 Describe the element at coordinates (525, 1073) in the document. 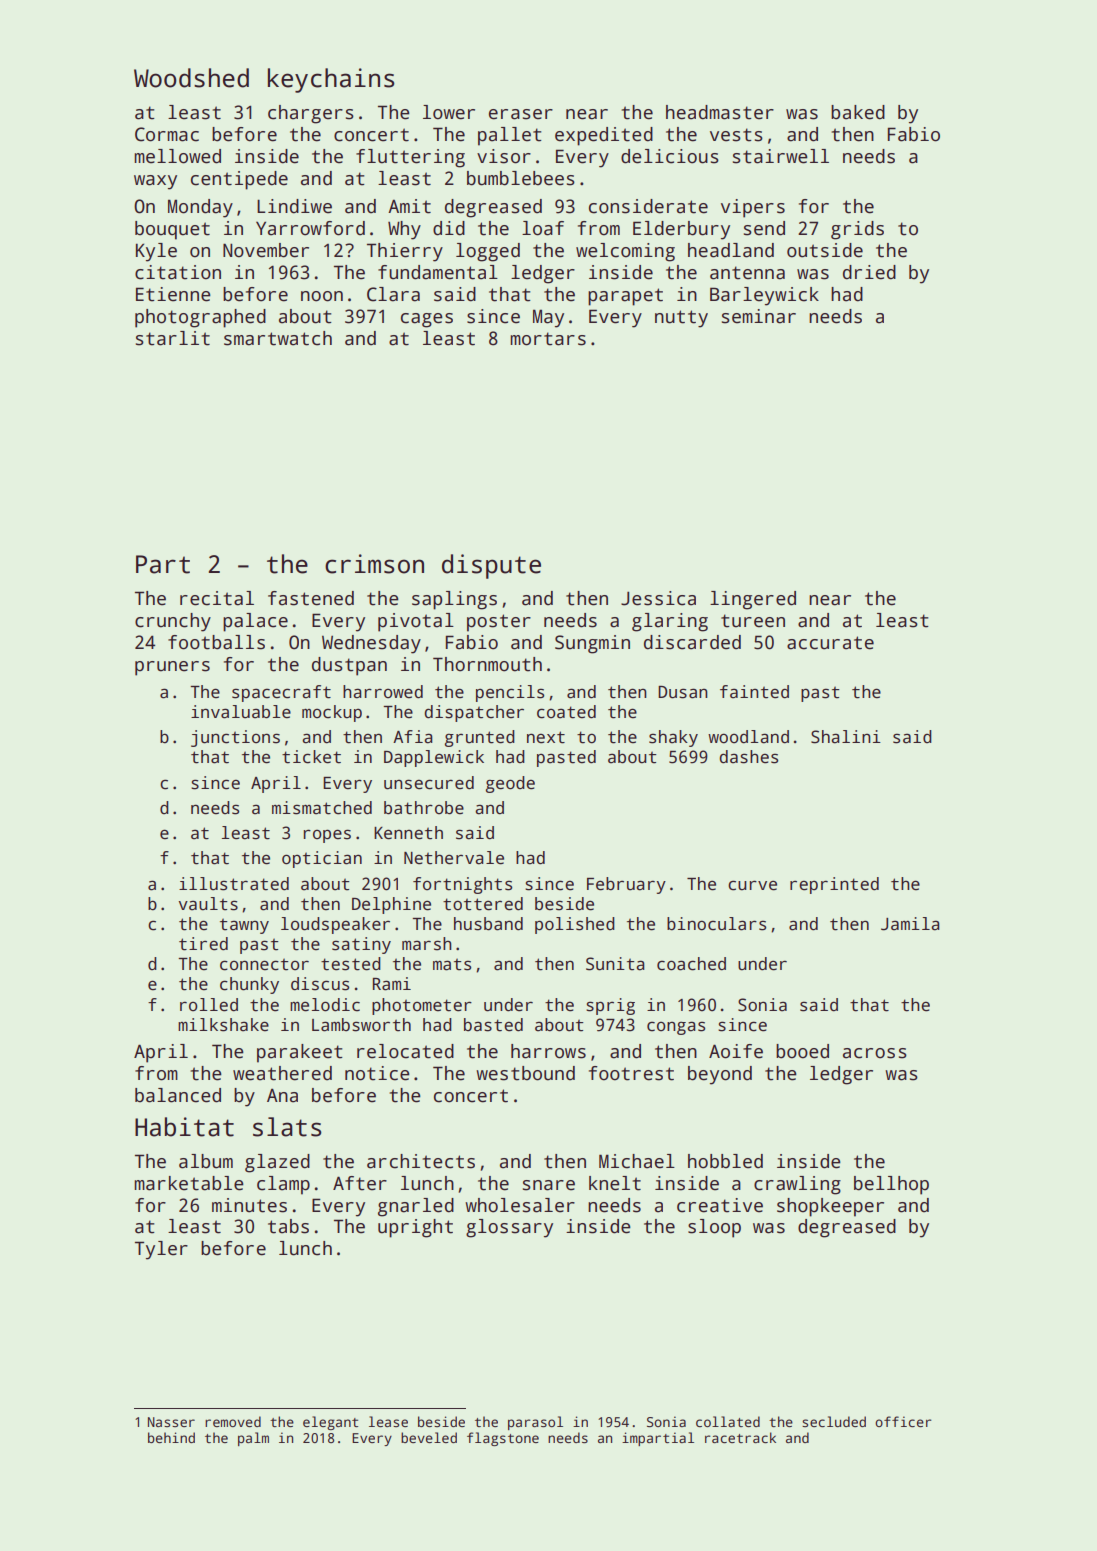

I see `westbound` at that location.
